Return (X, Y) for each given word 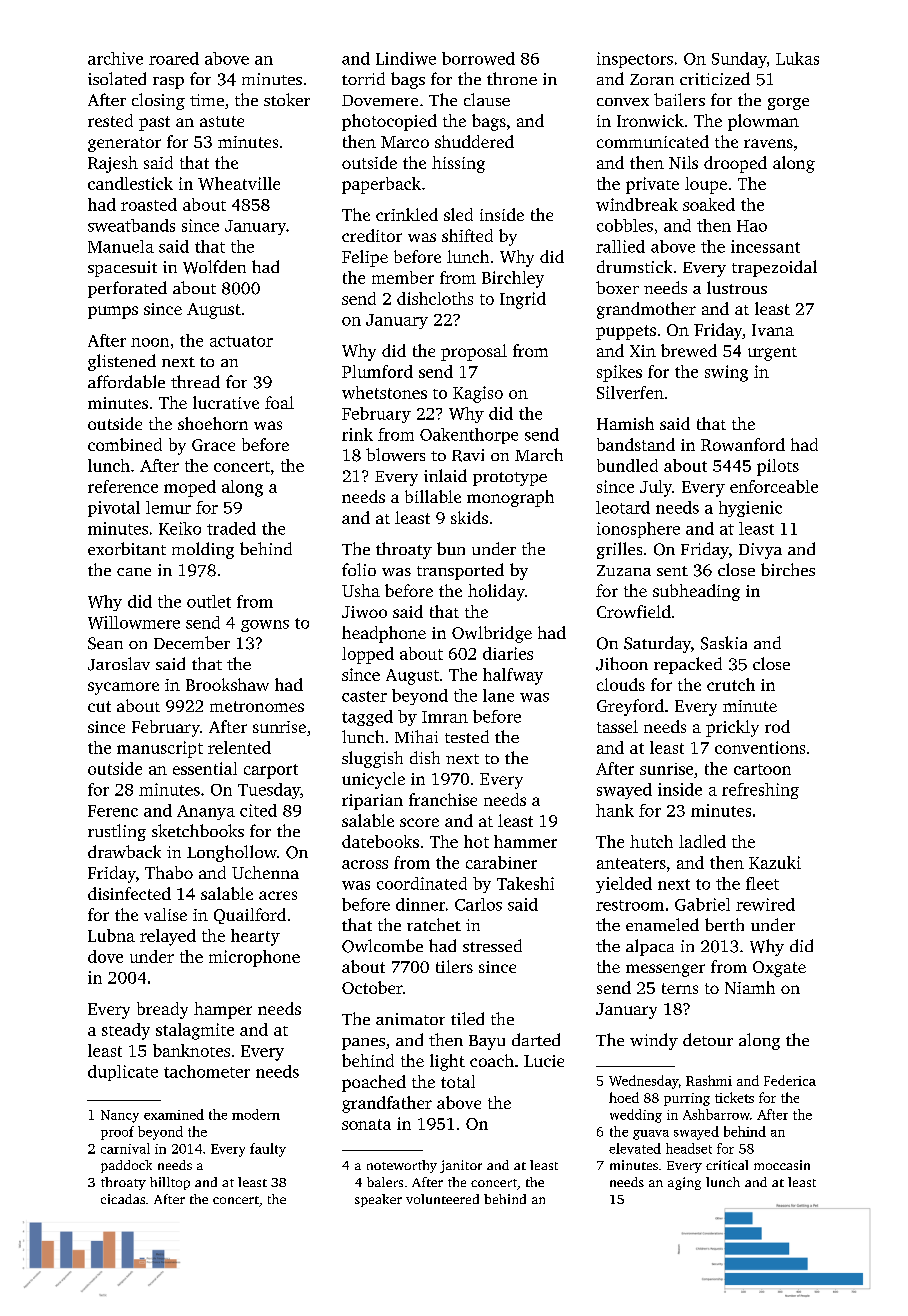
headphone (384, 634)
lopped (368, 655)
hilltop (170, 1183)
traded (231, 528)
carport (271, 771)
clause (487, 99)
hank (615, 810)
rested (110, 120)
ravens (768, 143)
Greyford (630, 707)
